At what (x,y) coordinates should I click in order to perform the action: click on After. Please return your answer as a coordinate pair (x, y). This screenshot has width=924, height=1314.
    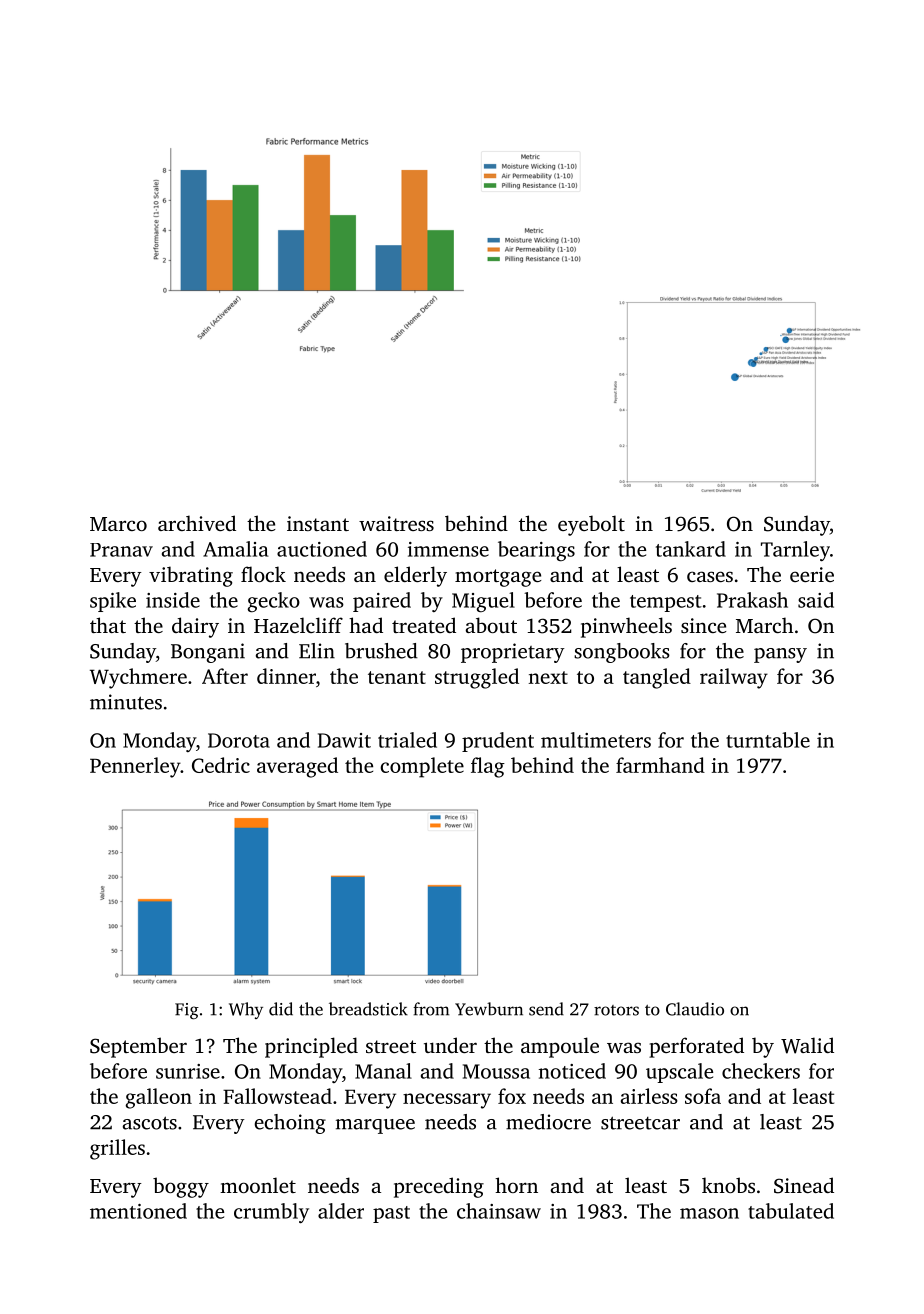
    Looking at the image, I should click on (225, 676).
